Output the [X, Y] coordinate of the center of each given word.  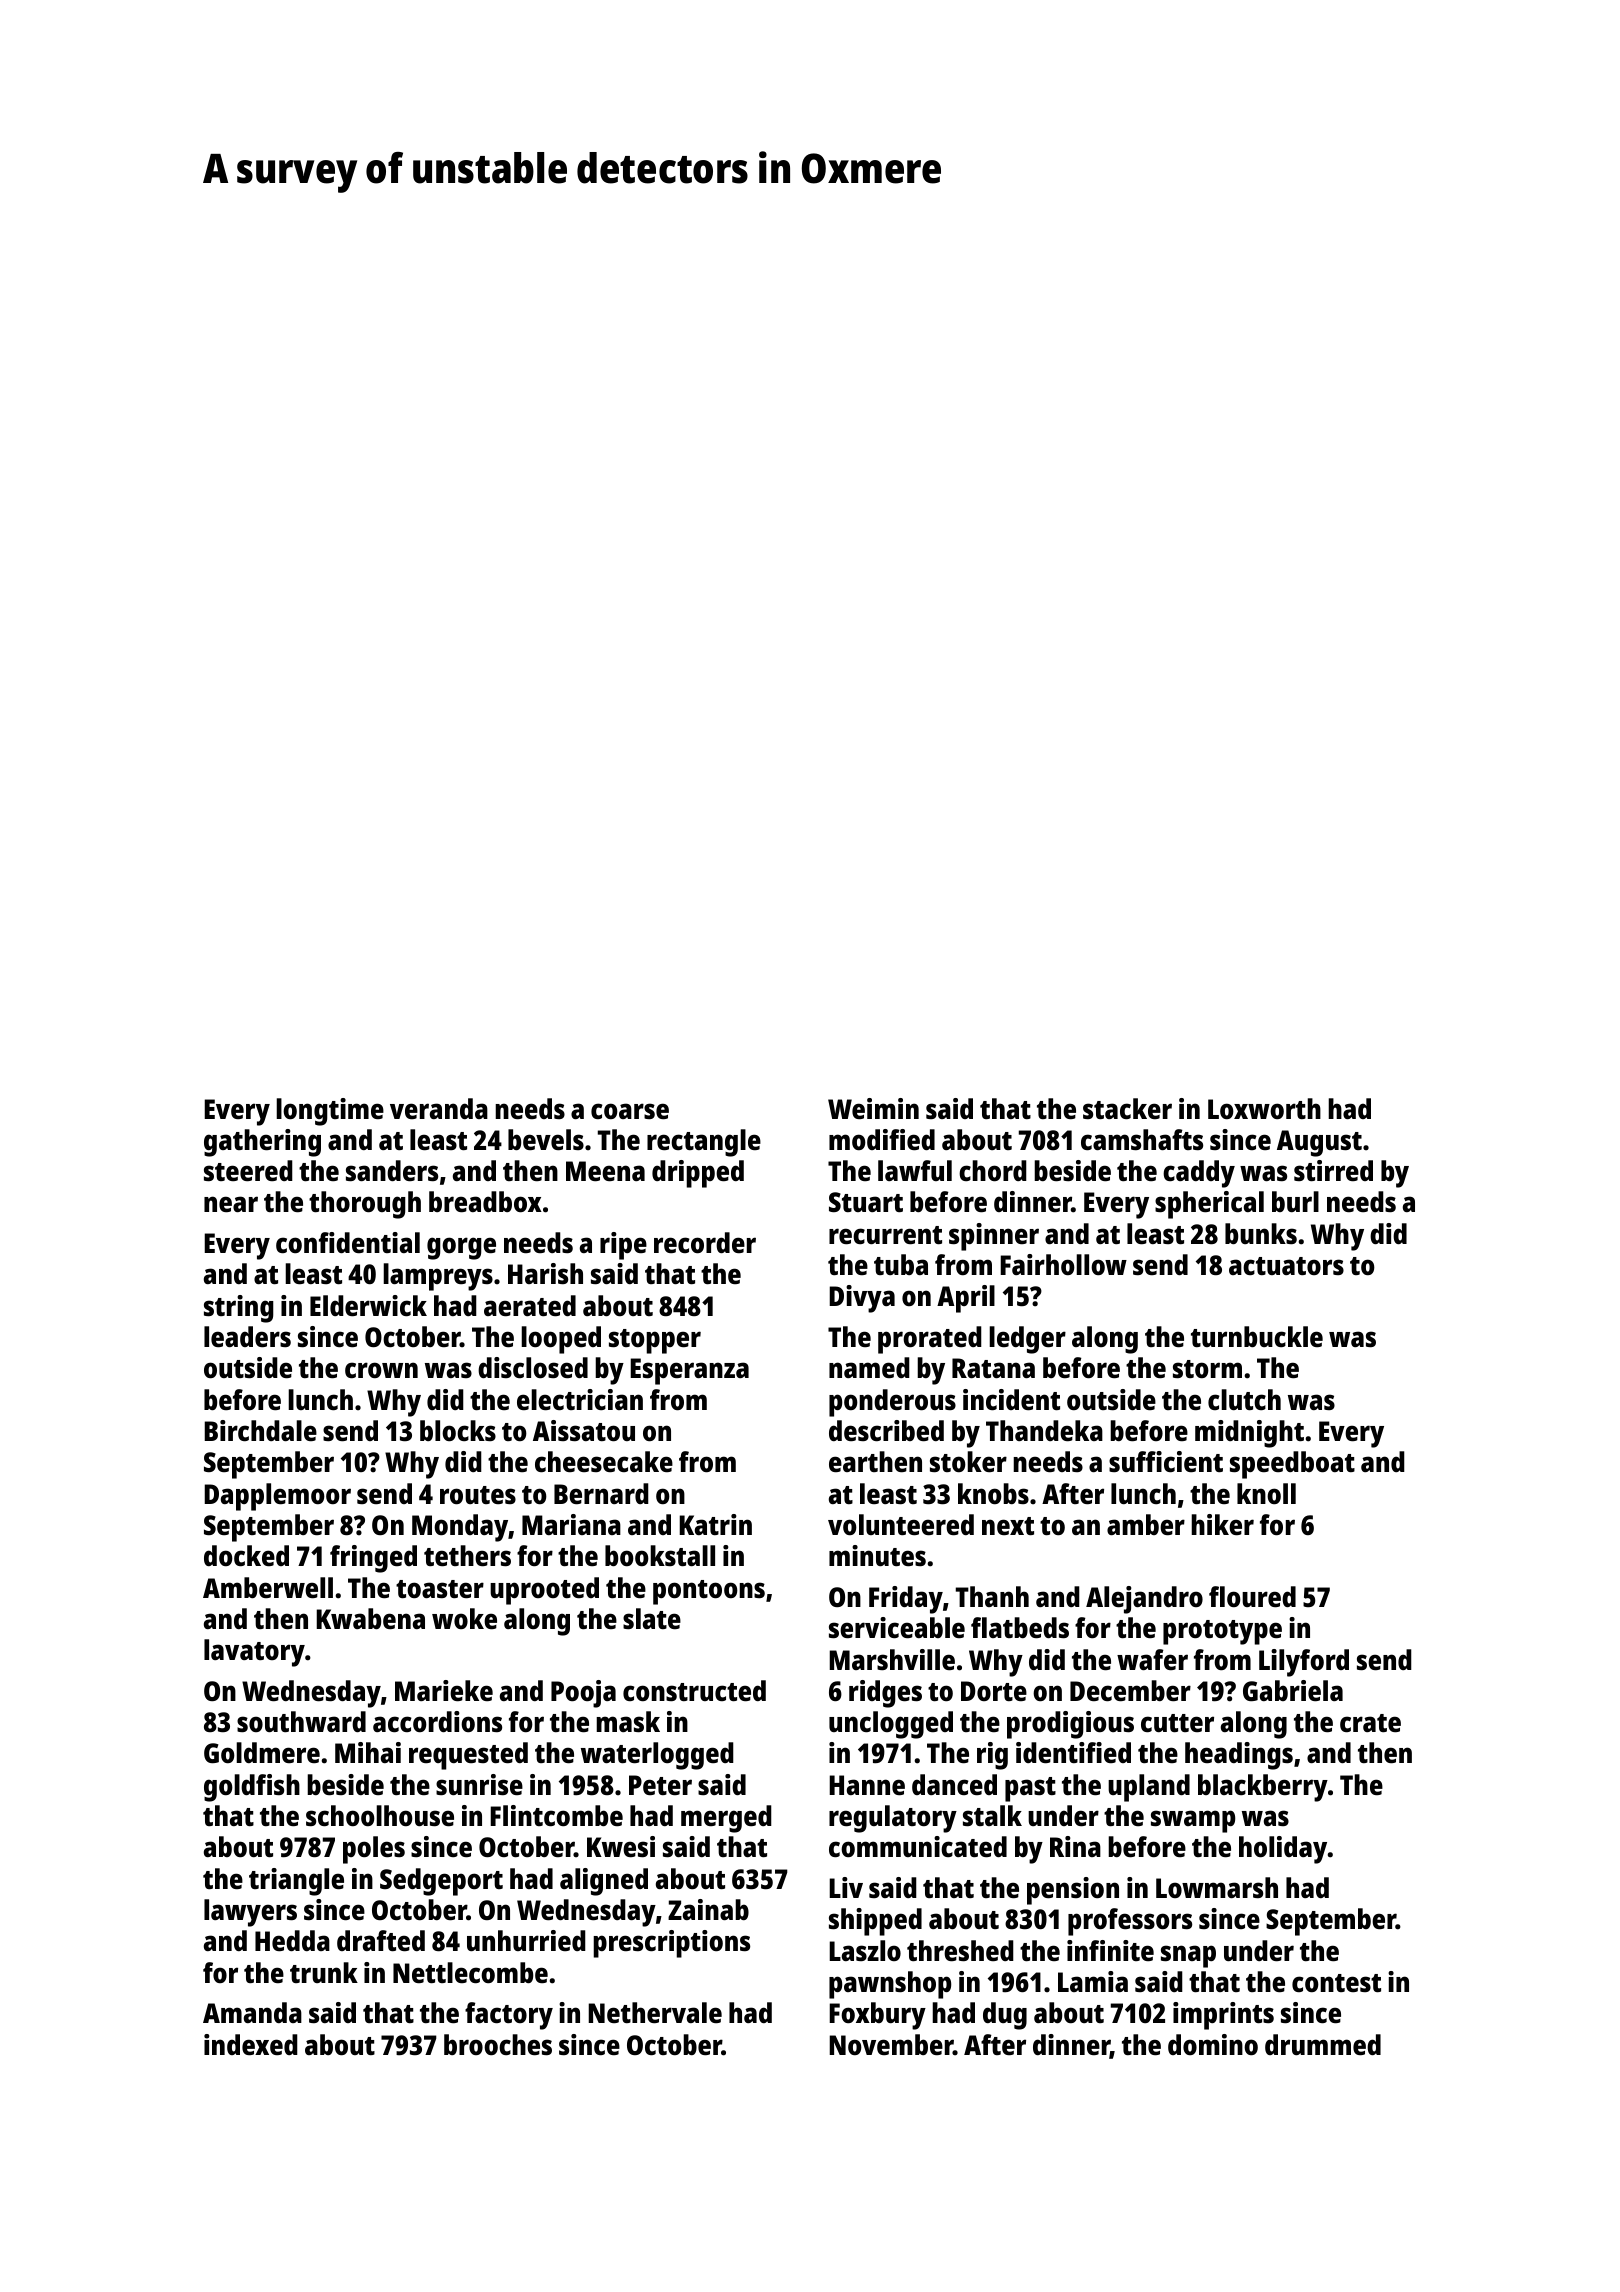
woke [464, 1619]
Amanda [252, 2012]
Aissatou [584, 1431]
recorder [705, 1243]
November [891, 2044]
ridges [885, 1694]
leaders [247, 1337]
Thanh [992, 1596]
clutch [1244, 1399]
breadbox [485, 1202]
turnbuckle [1257, 1336]
